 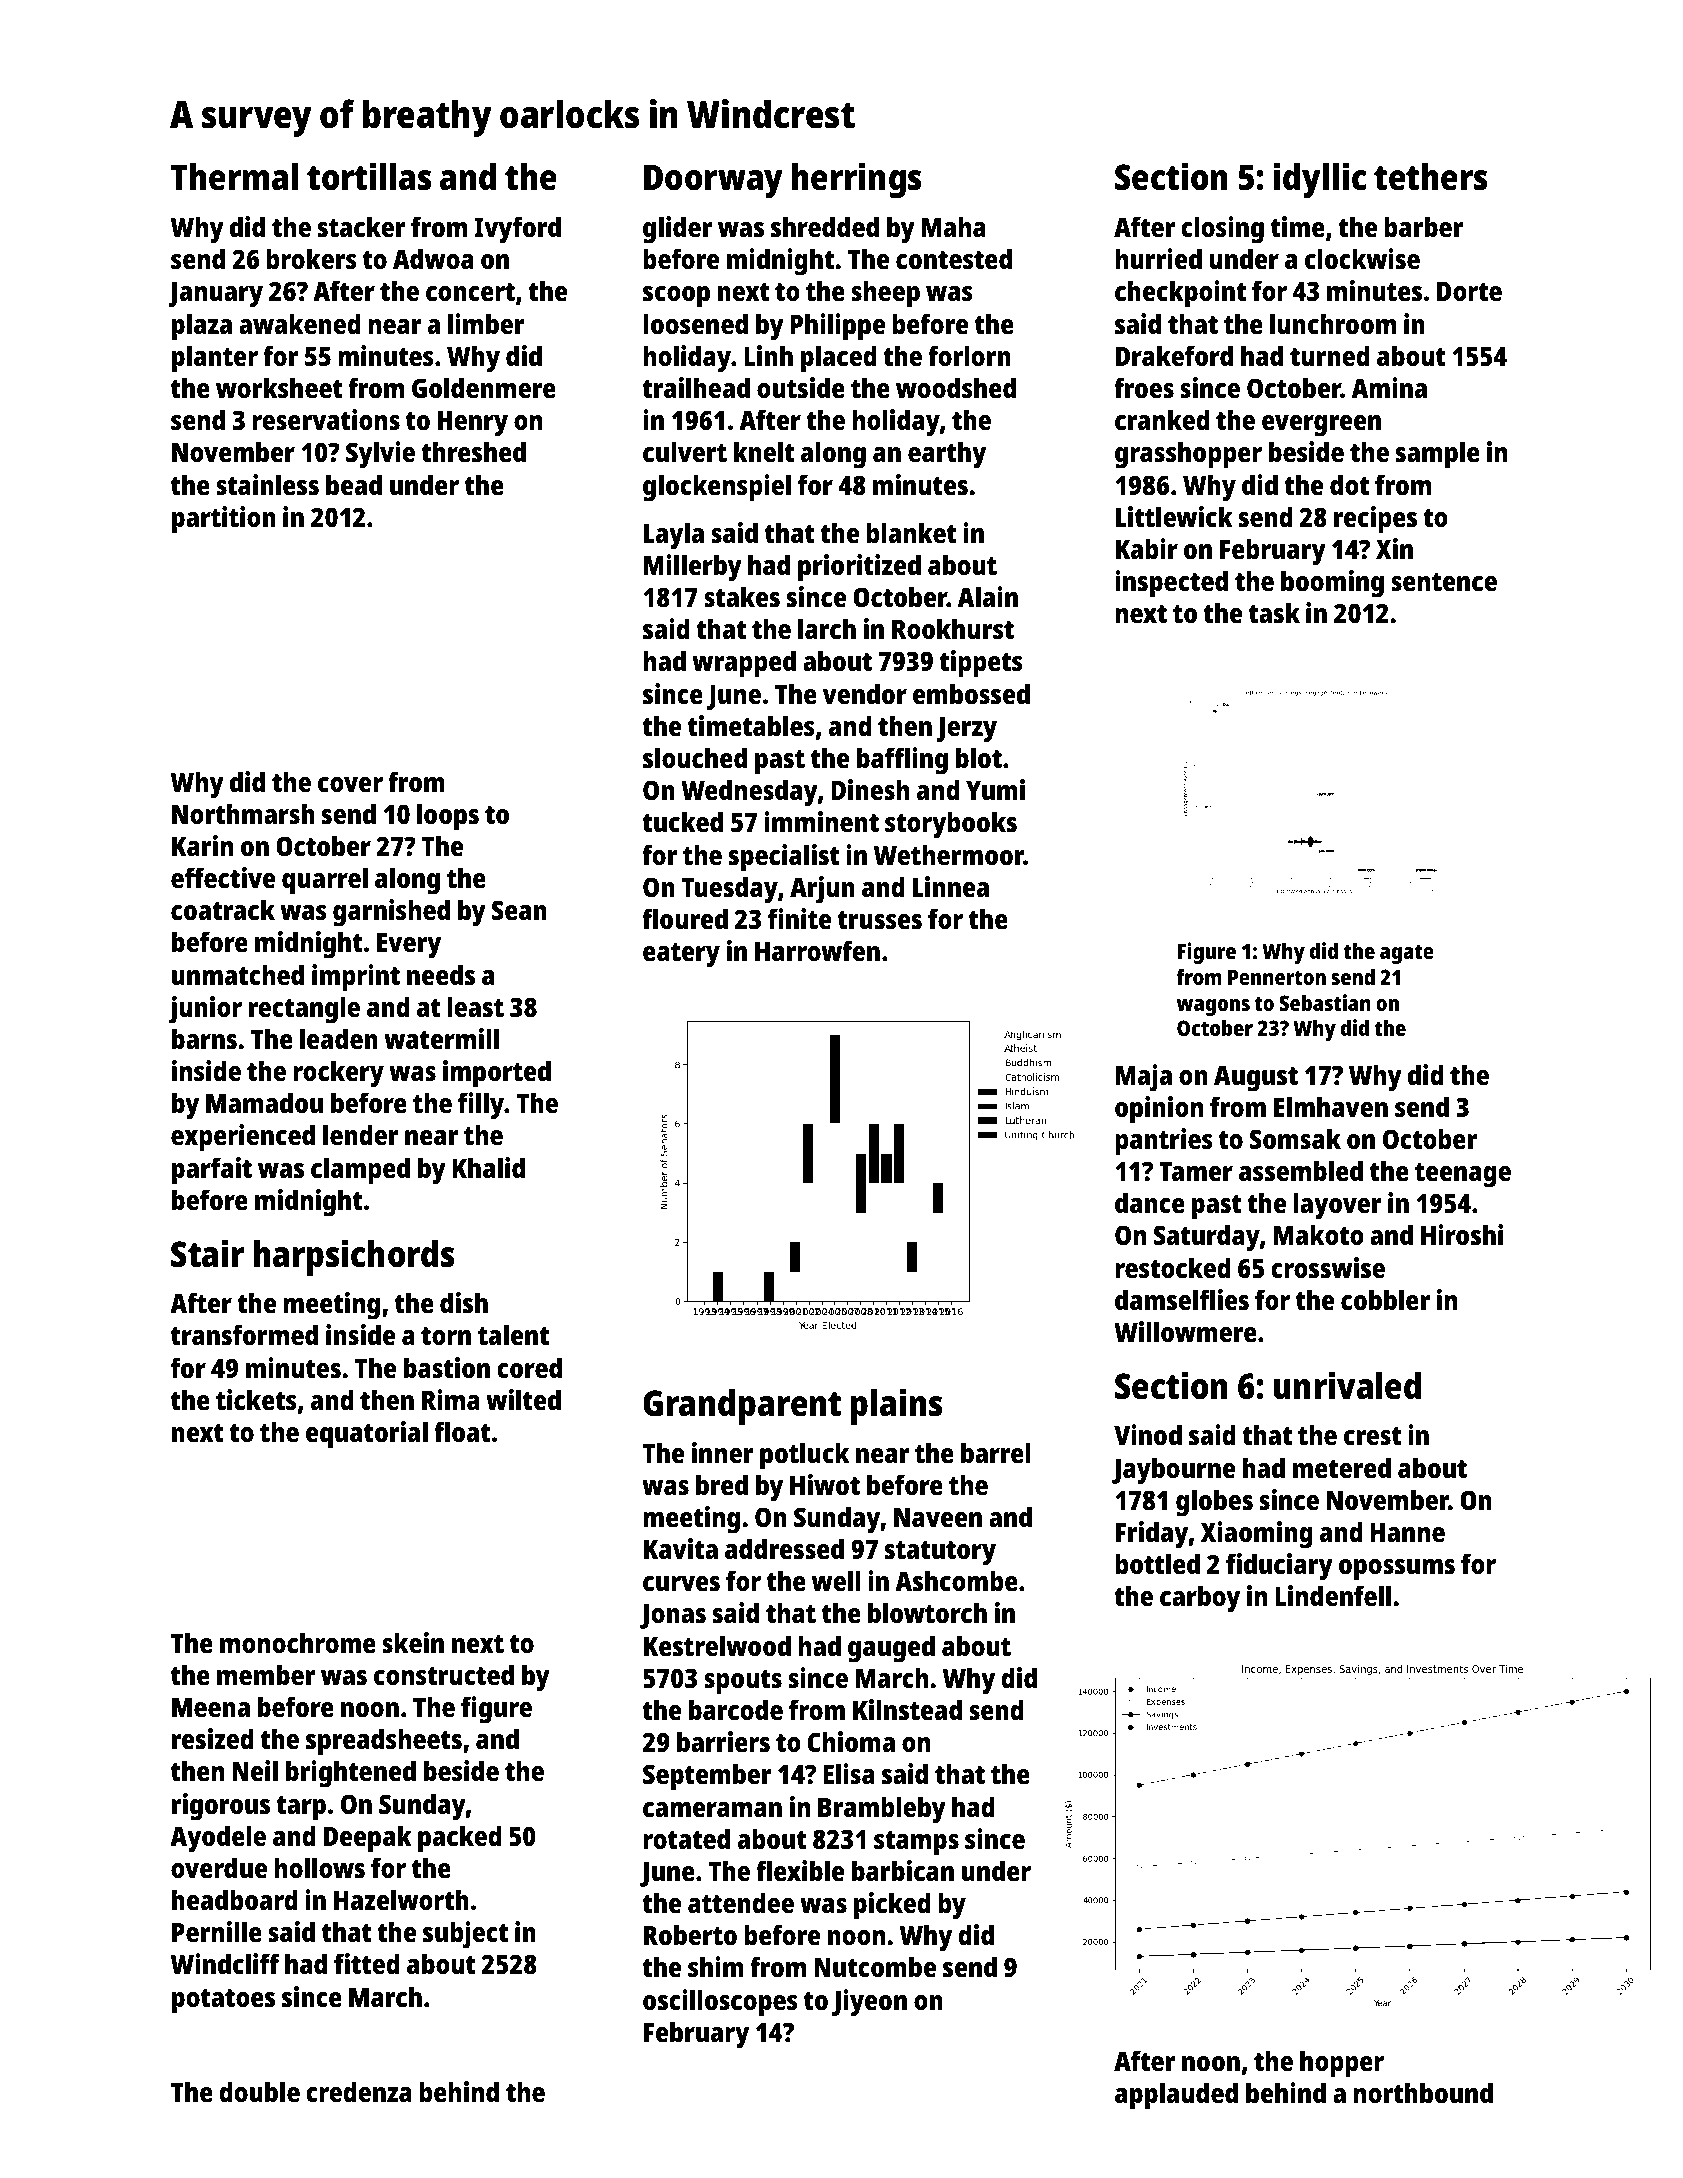 What do you see at coordinates (488, 1167) in the image?
I see `Khalid` at bounding box center [488, 1167].
